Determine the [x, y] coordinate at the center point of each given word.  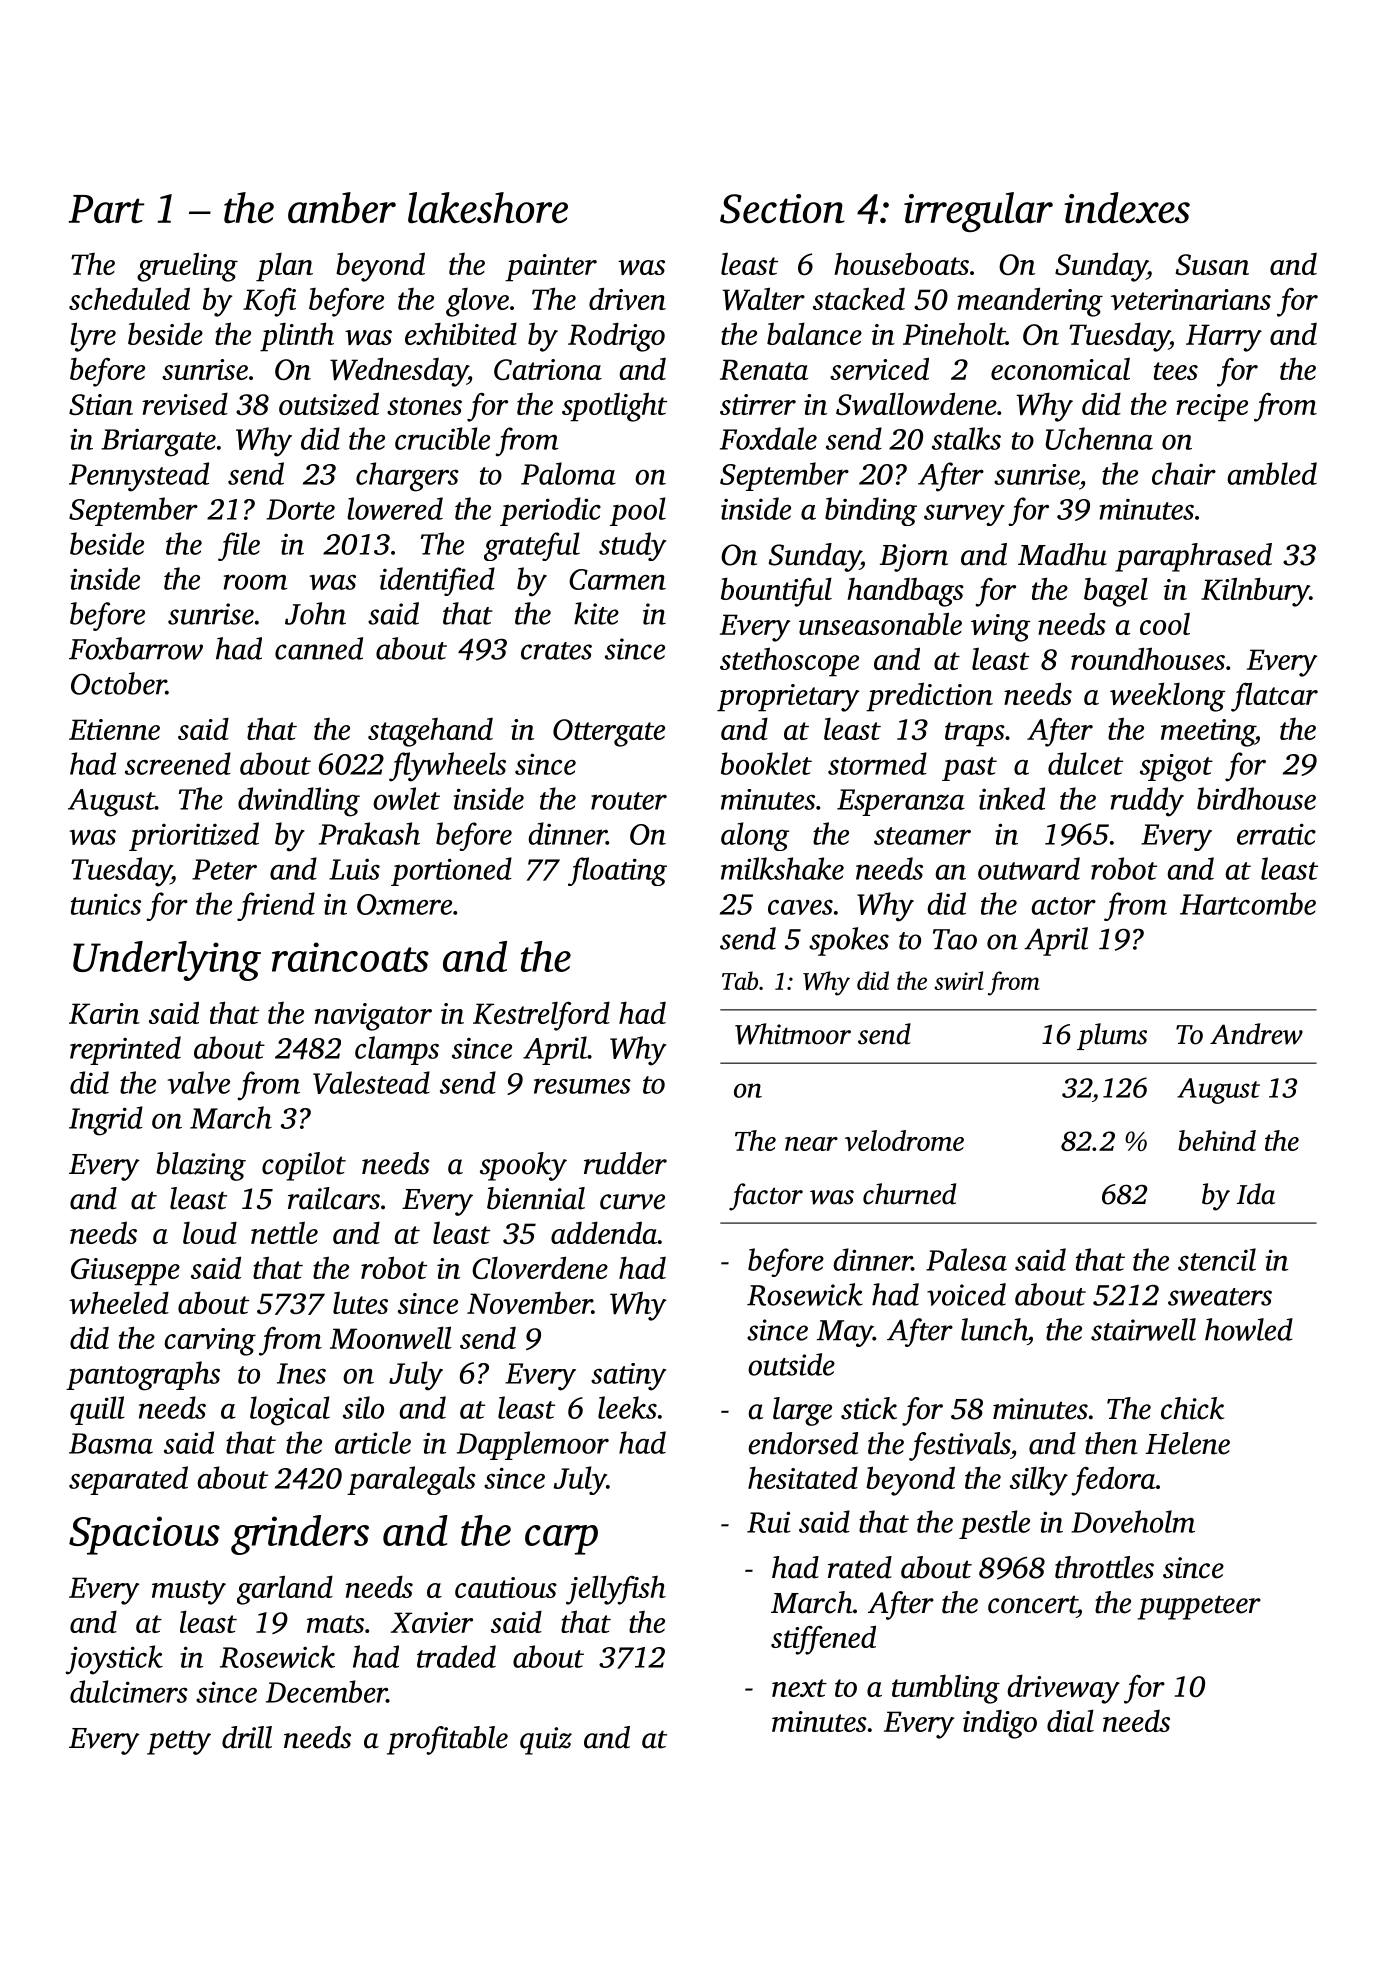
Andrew [1256, 1034]
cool [1165, 624]
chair [1184, 473]
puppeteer [1199, 1607]
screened [178, 763]
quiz [546, 1741]
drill [247, 1737]
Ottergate [609, 733]
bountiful [776, 592]
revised [185, 403]
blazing [201, 1166]
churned [909, 1194]
